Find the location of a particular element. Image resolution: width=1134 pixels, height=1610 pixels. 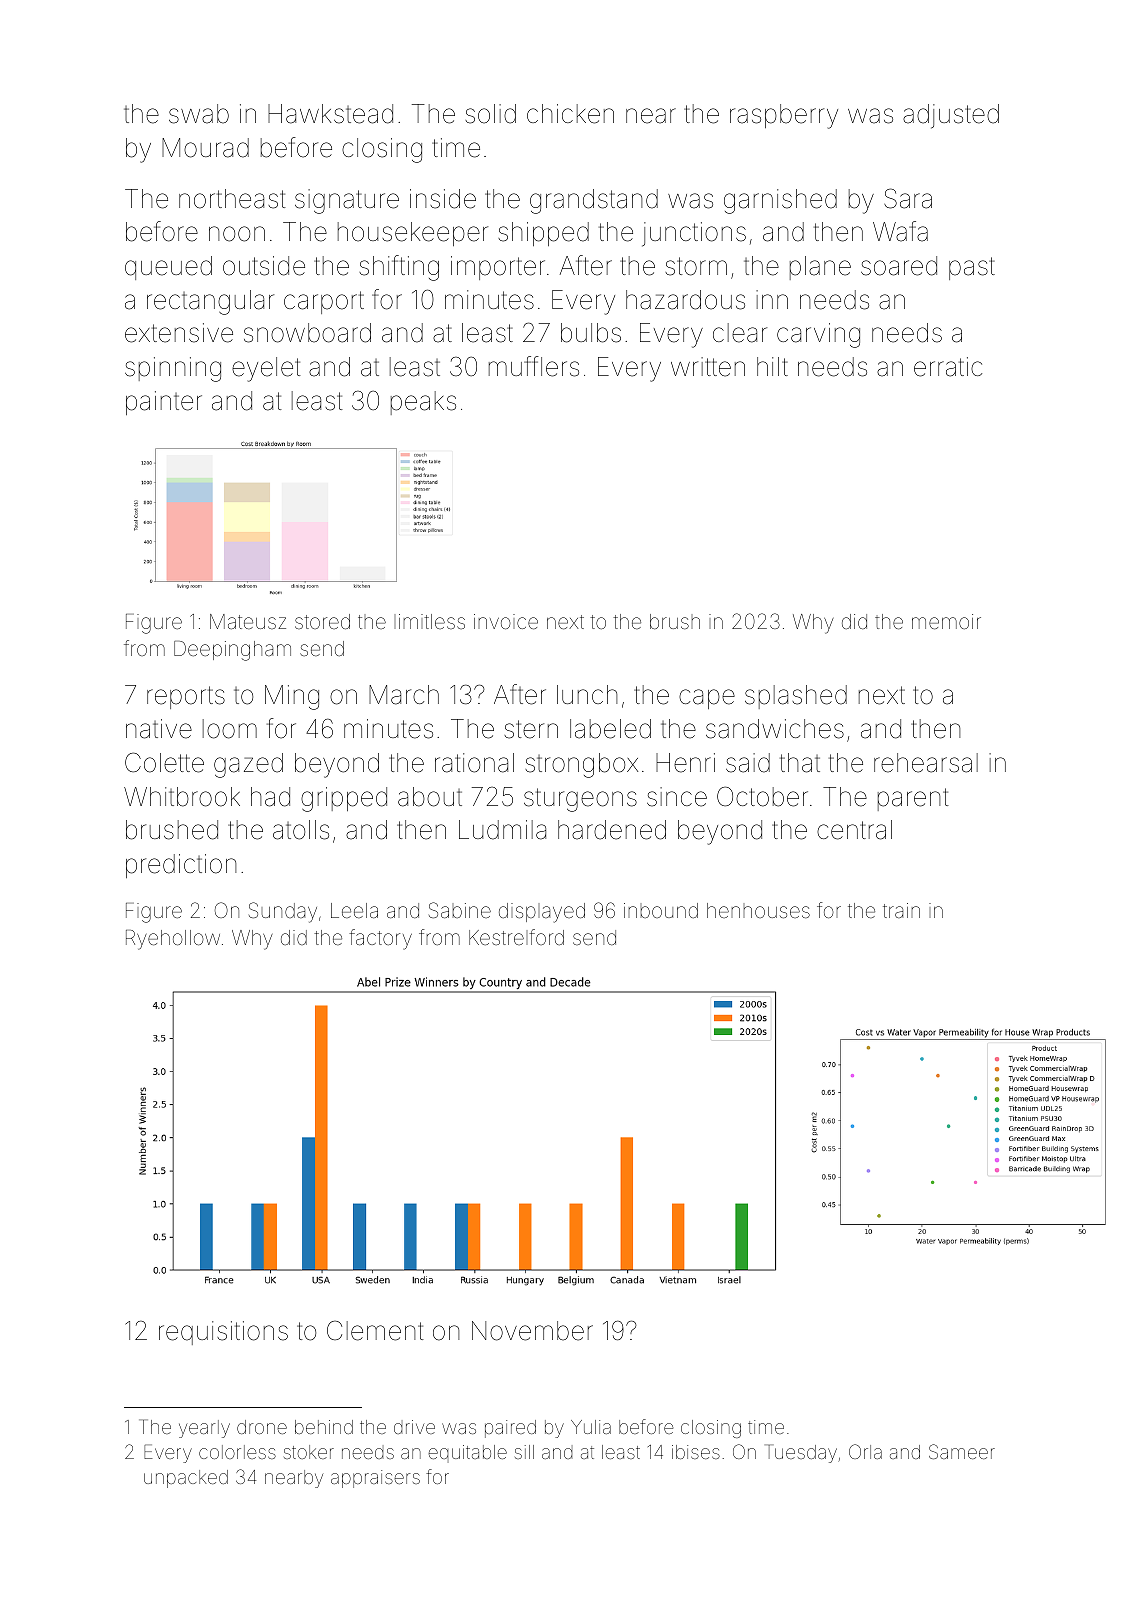

adjusted is located at coordinates (951, 116).
